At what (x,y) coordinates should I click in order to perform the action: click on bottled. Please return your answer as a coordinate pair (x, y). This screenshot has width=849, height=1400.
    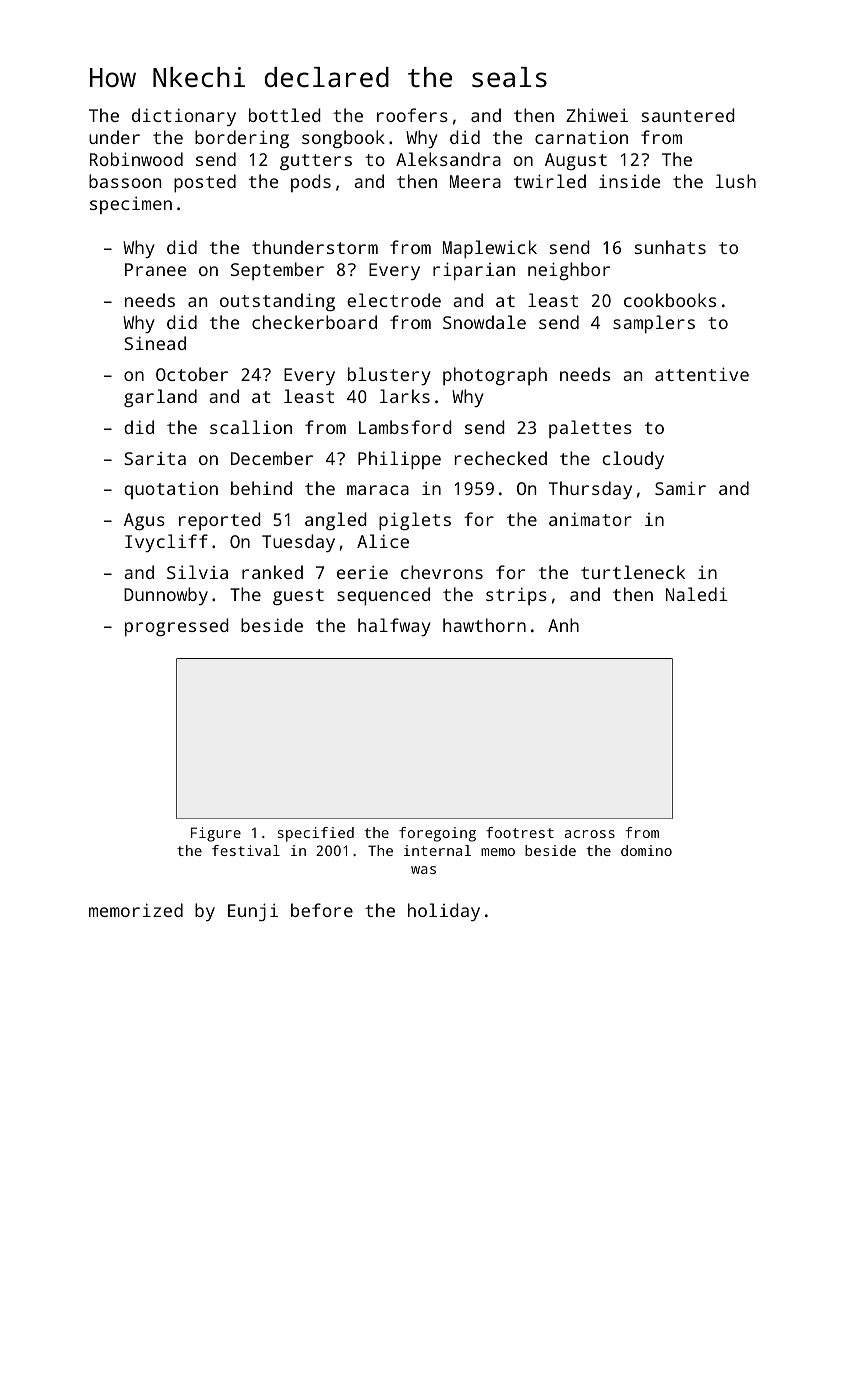
    Looking at the image, I should click on (285, 115).
